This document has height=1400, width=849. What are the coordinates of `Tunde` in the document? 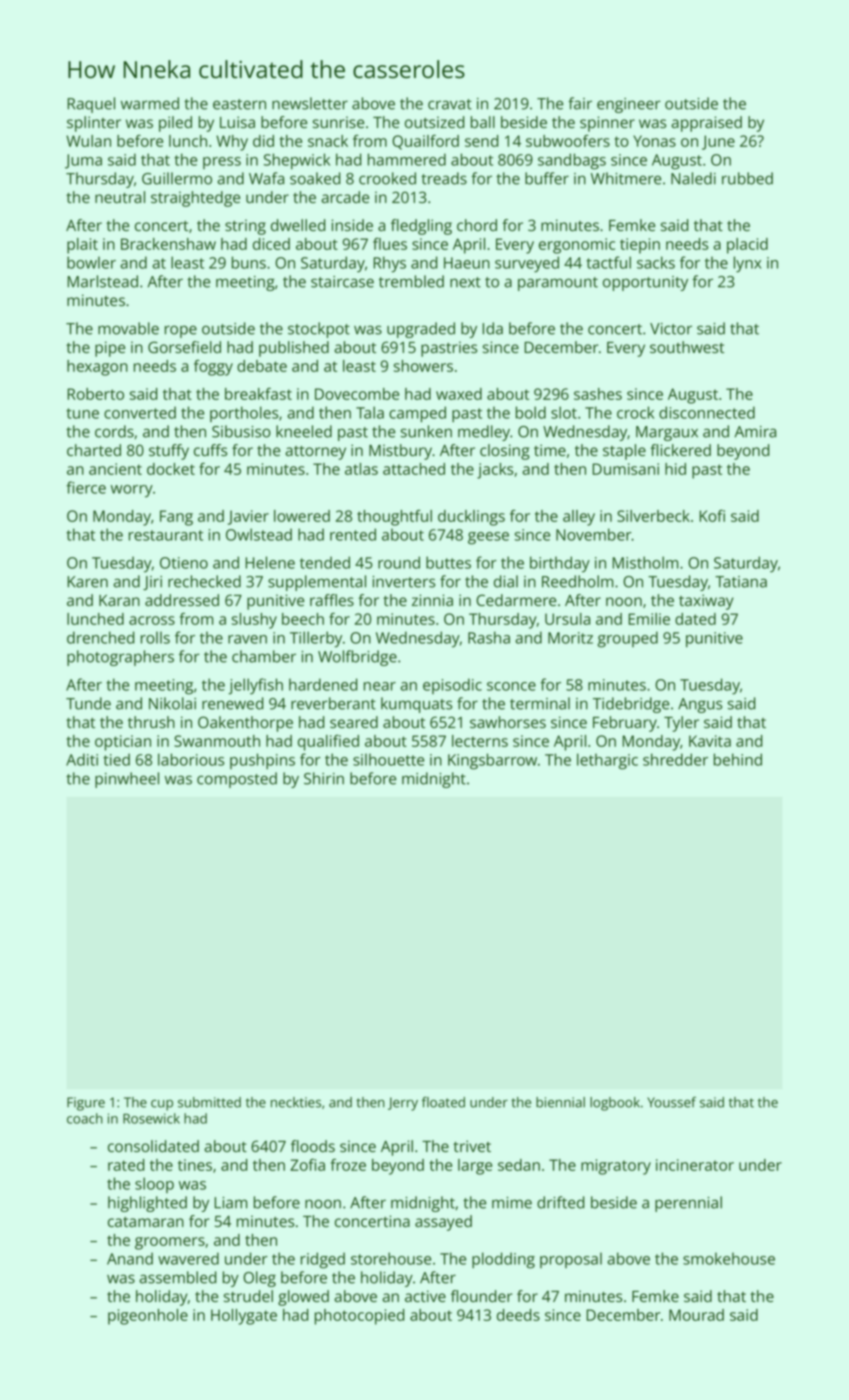 It's located at (88, 703).
